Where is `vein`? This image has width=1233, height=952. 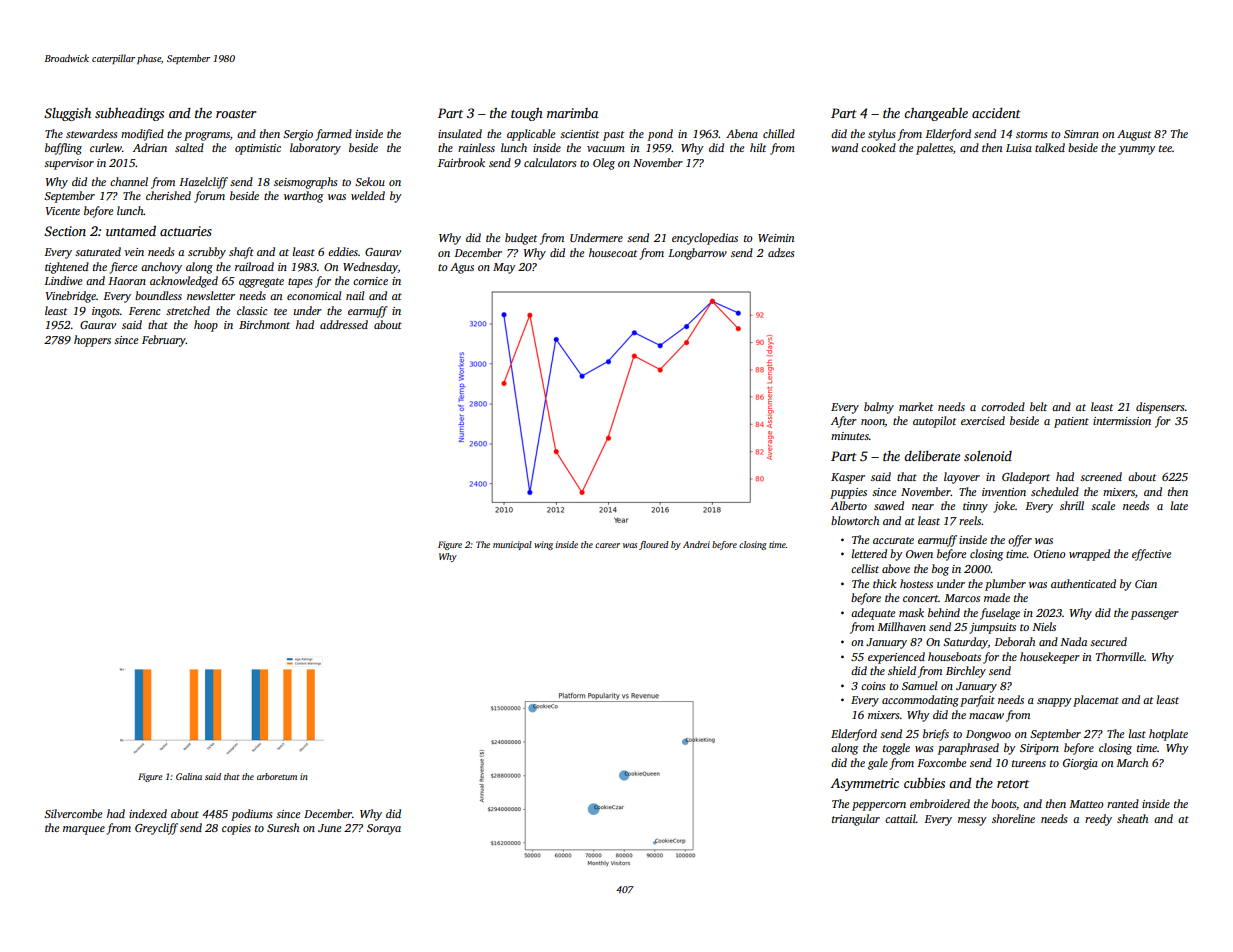
vein is located at coordinates (134, 252).
